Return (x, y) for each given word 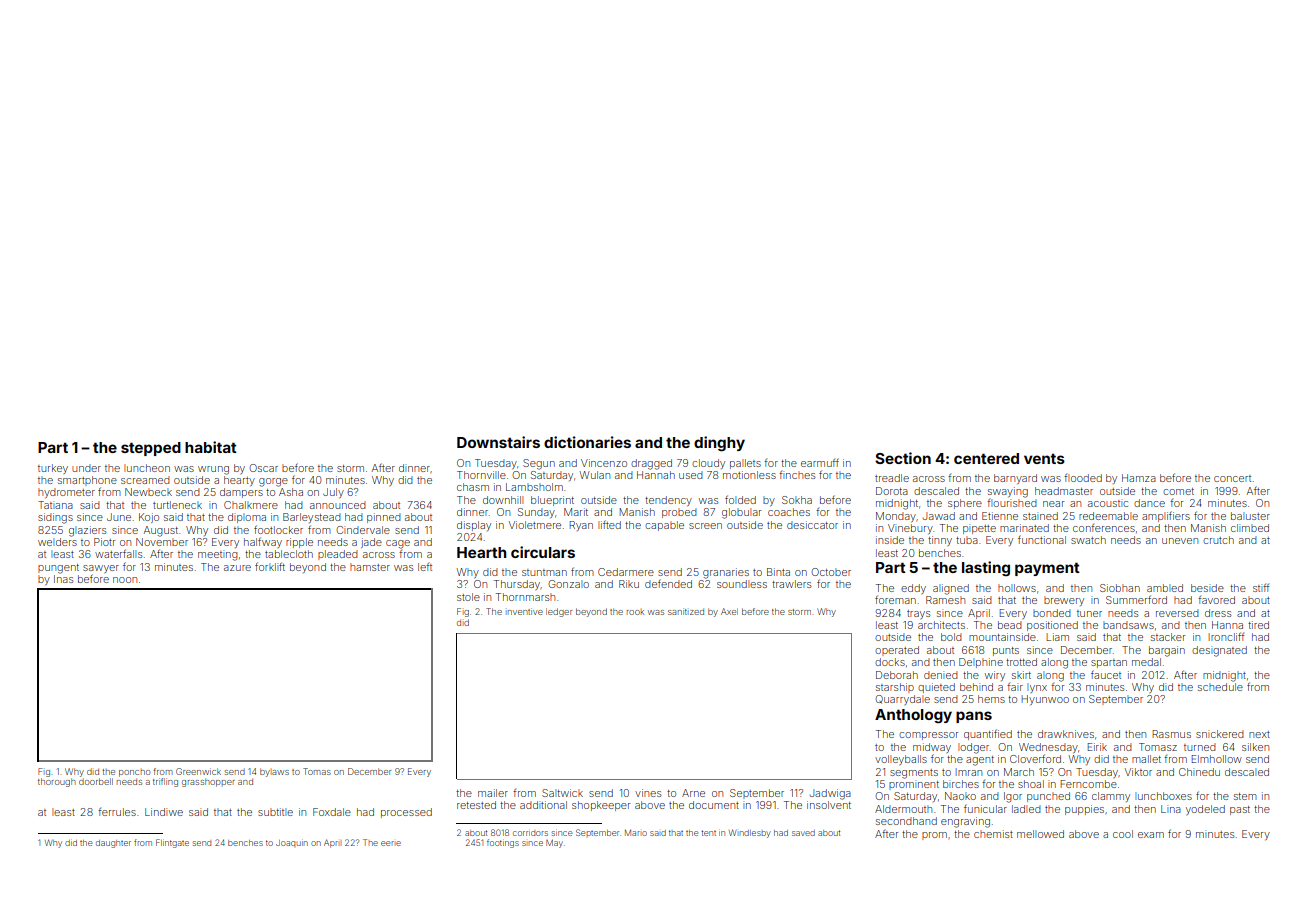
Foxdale (332, 812)
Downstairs (498, 442)
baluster (1250, 516)
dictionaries (587, 442)
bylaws (274, 772)
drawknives (1066, 734)
